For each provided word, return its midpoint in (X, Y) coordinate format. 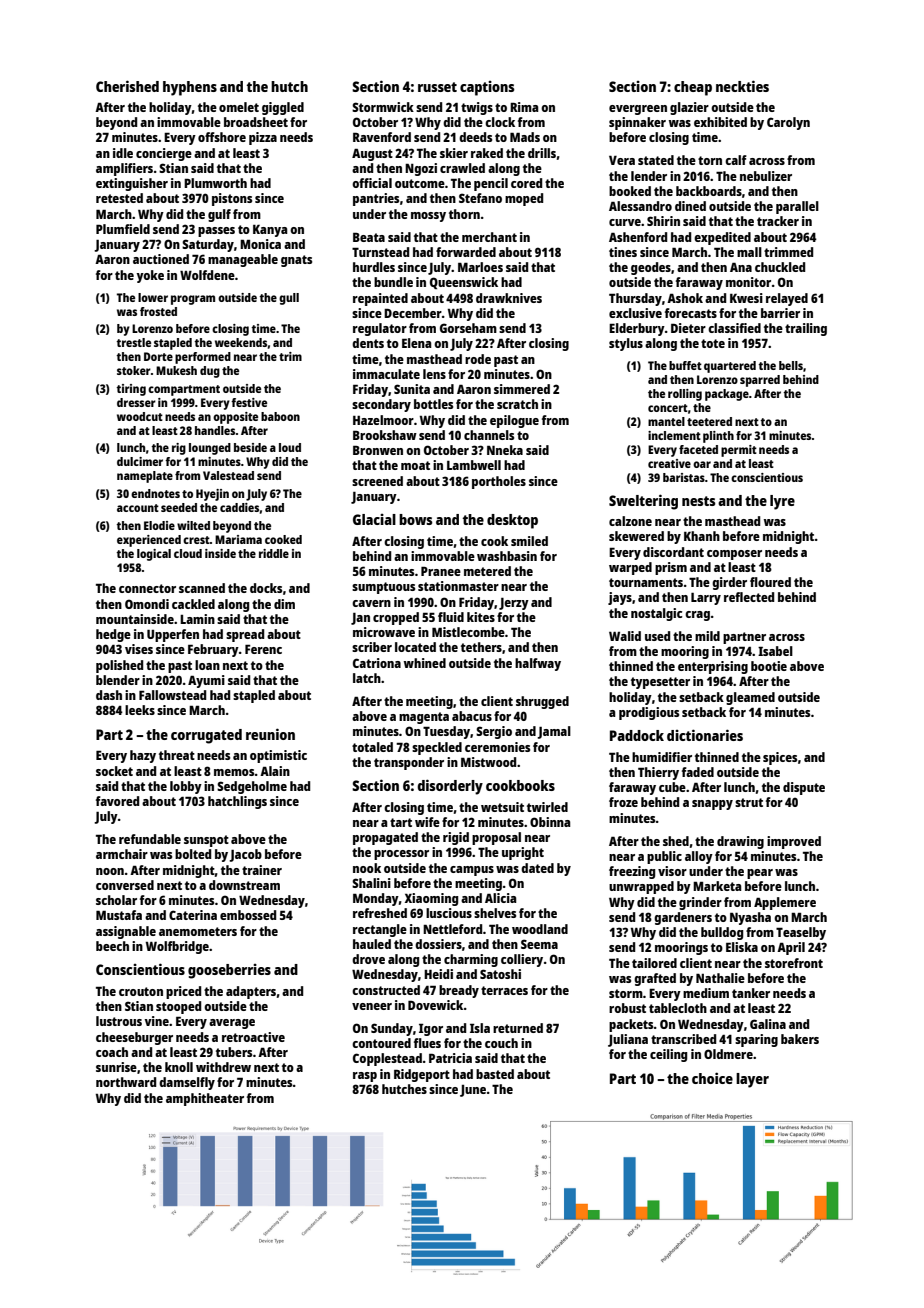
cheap (693, 88)
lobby (186, 787)
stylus (626, 344)
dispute (804, 788)
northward (126, 1082)
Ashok (685, 298)
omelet (239, 107)
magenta (424, 718)
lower (153, 297)
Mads (525, 137)
